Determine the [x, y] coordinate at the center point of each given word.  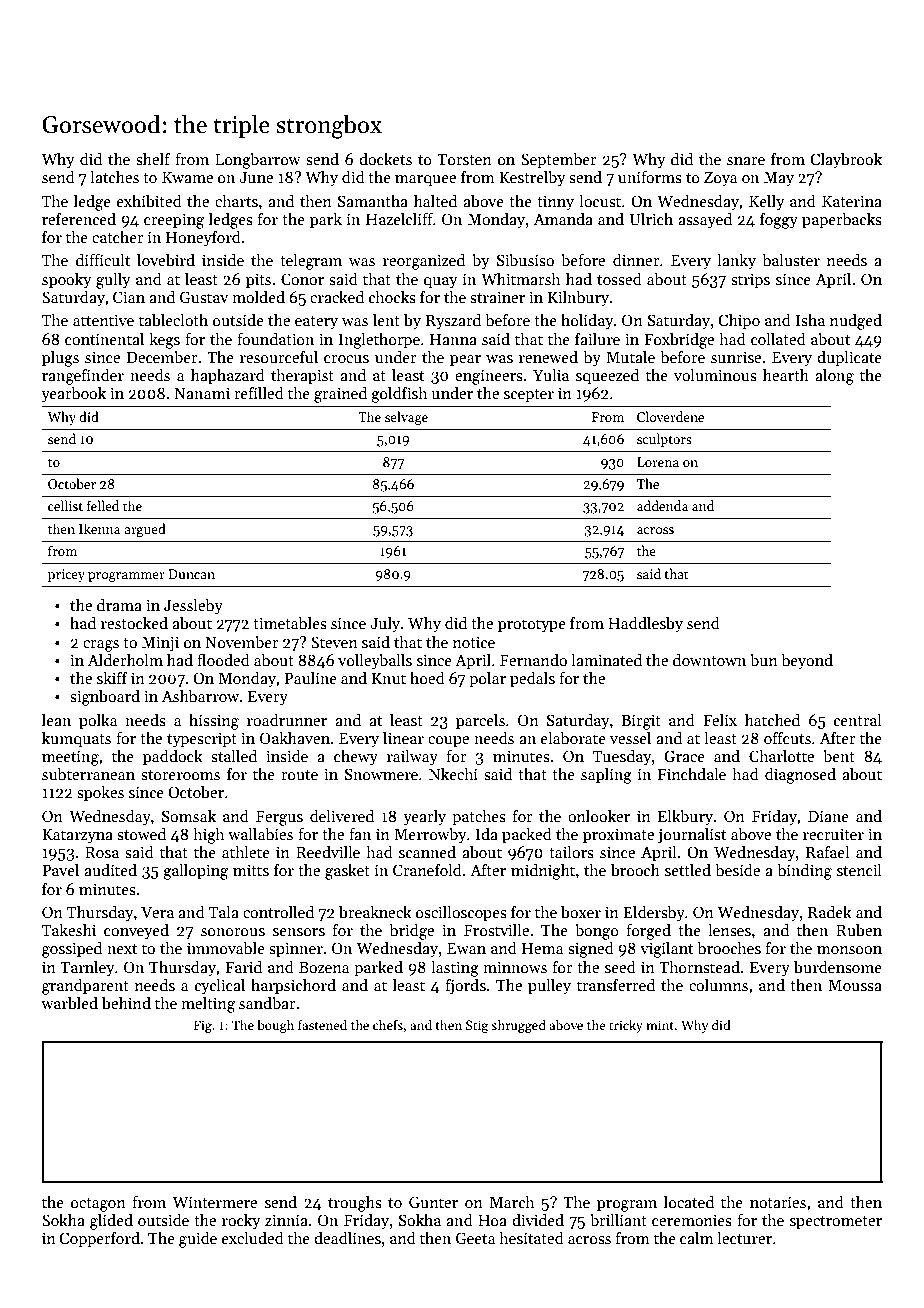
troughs [355, 1204]
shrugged [518, 1026]
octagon [98, 1205]
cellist [65, 505]
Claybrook [846, 161]
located [689, 1202]
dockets [385, 159]
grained [340, 395]
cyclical [220, 987]
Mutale [630, 357]
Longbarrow [258, 161]
